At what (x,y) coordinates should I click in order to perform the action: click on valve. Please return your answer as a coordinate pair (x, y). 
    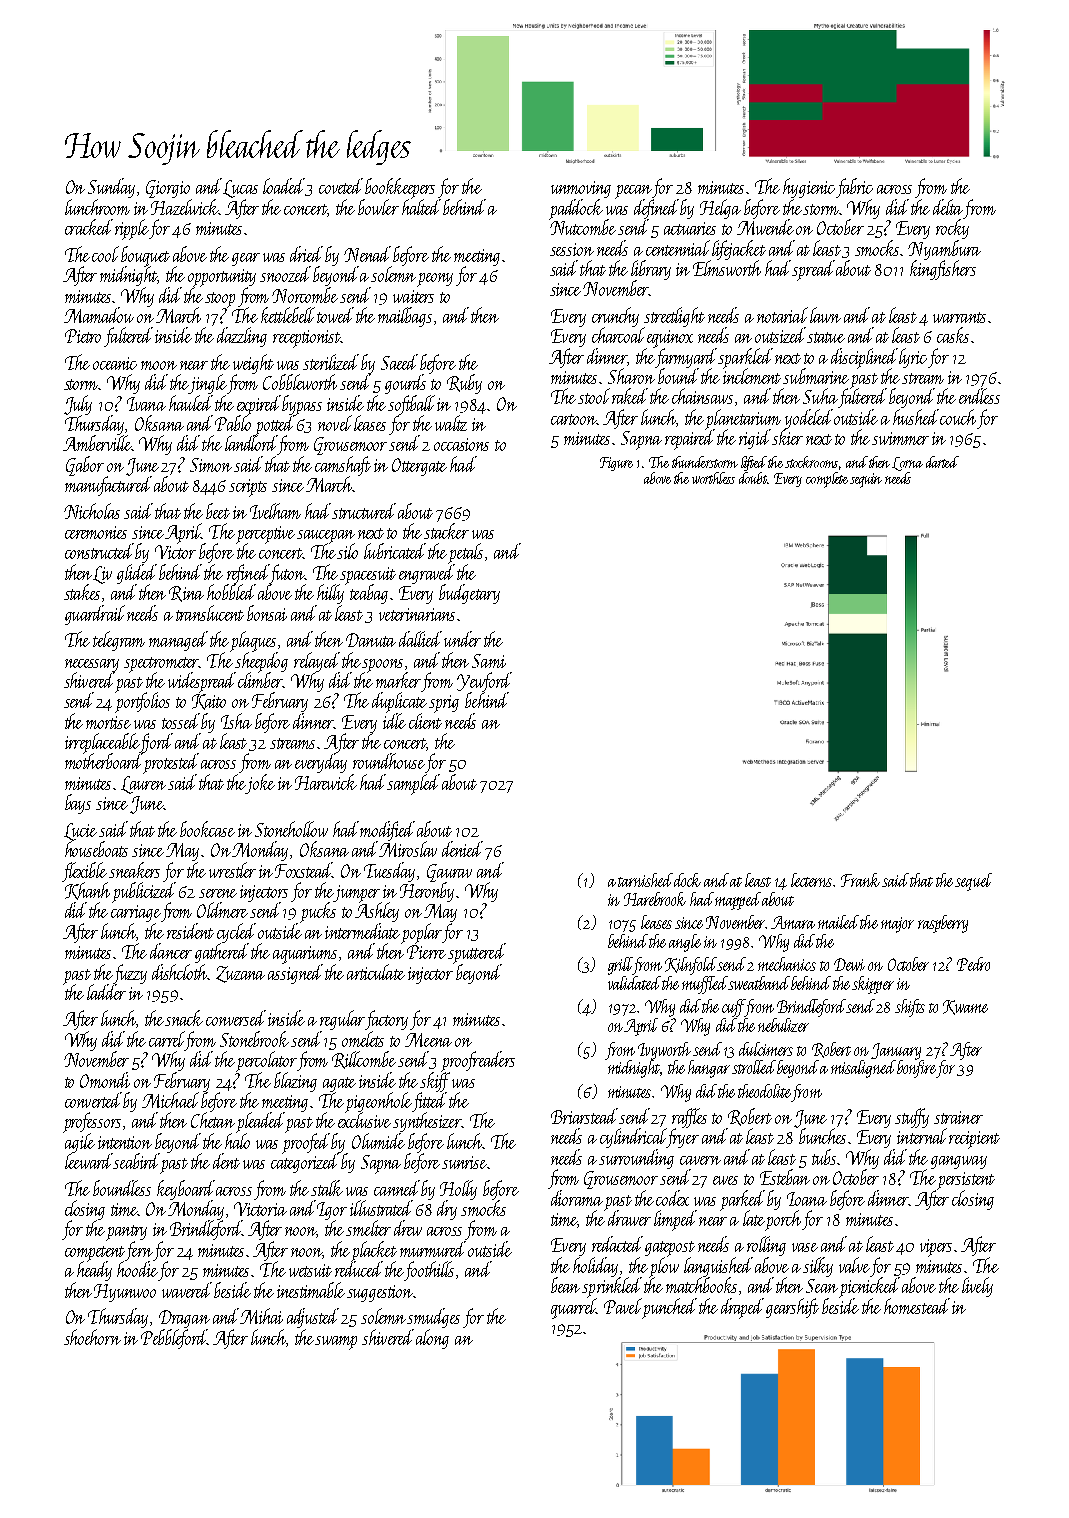
    Looking at the image, I should click on (854, 1265).
